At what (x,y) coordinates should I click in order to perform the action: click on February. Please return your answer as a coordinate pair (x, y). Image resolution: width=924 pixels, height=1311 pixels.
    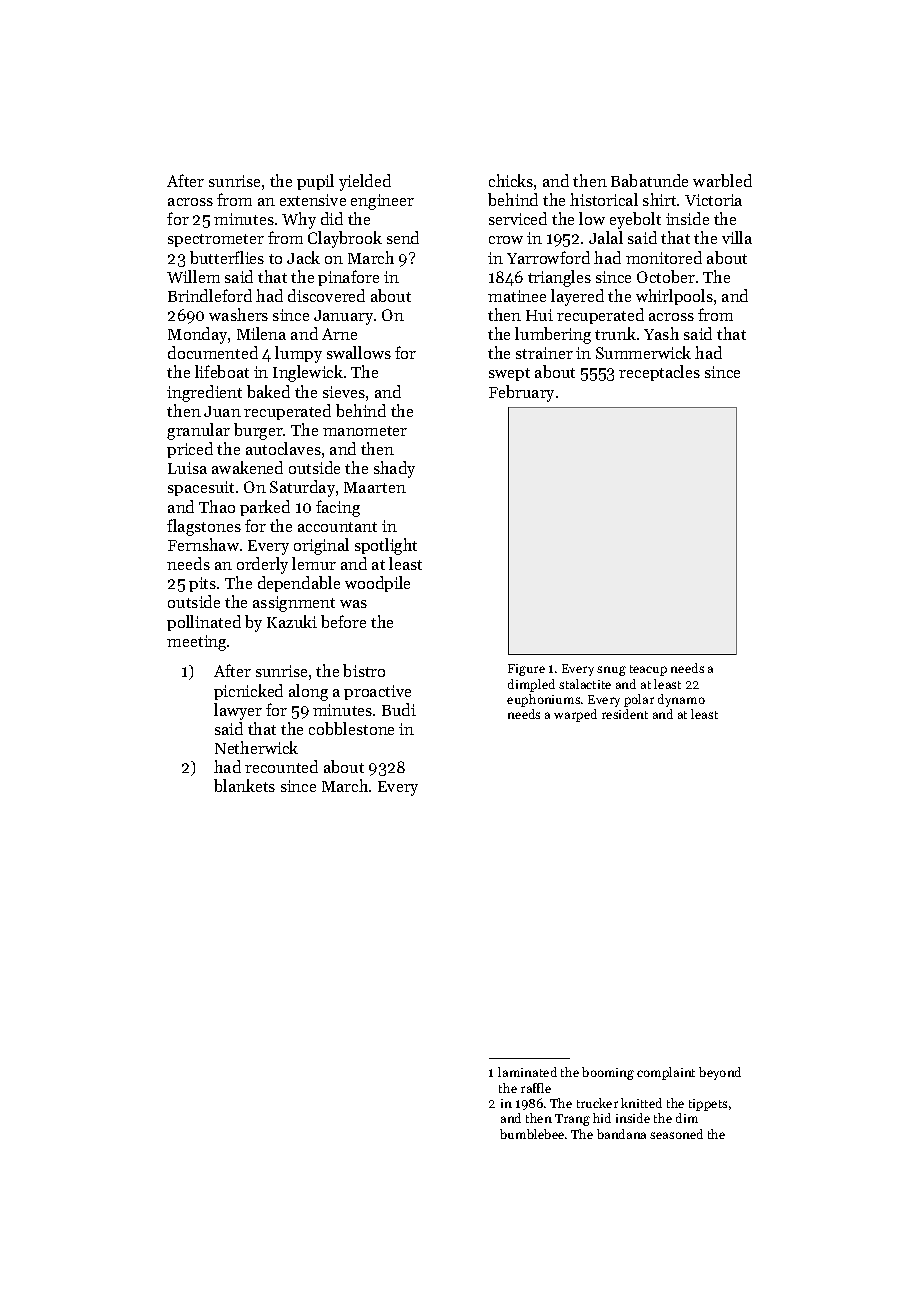
    Looking at the image, I should click on (521, 393).
